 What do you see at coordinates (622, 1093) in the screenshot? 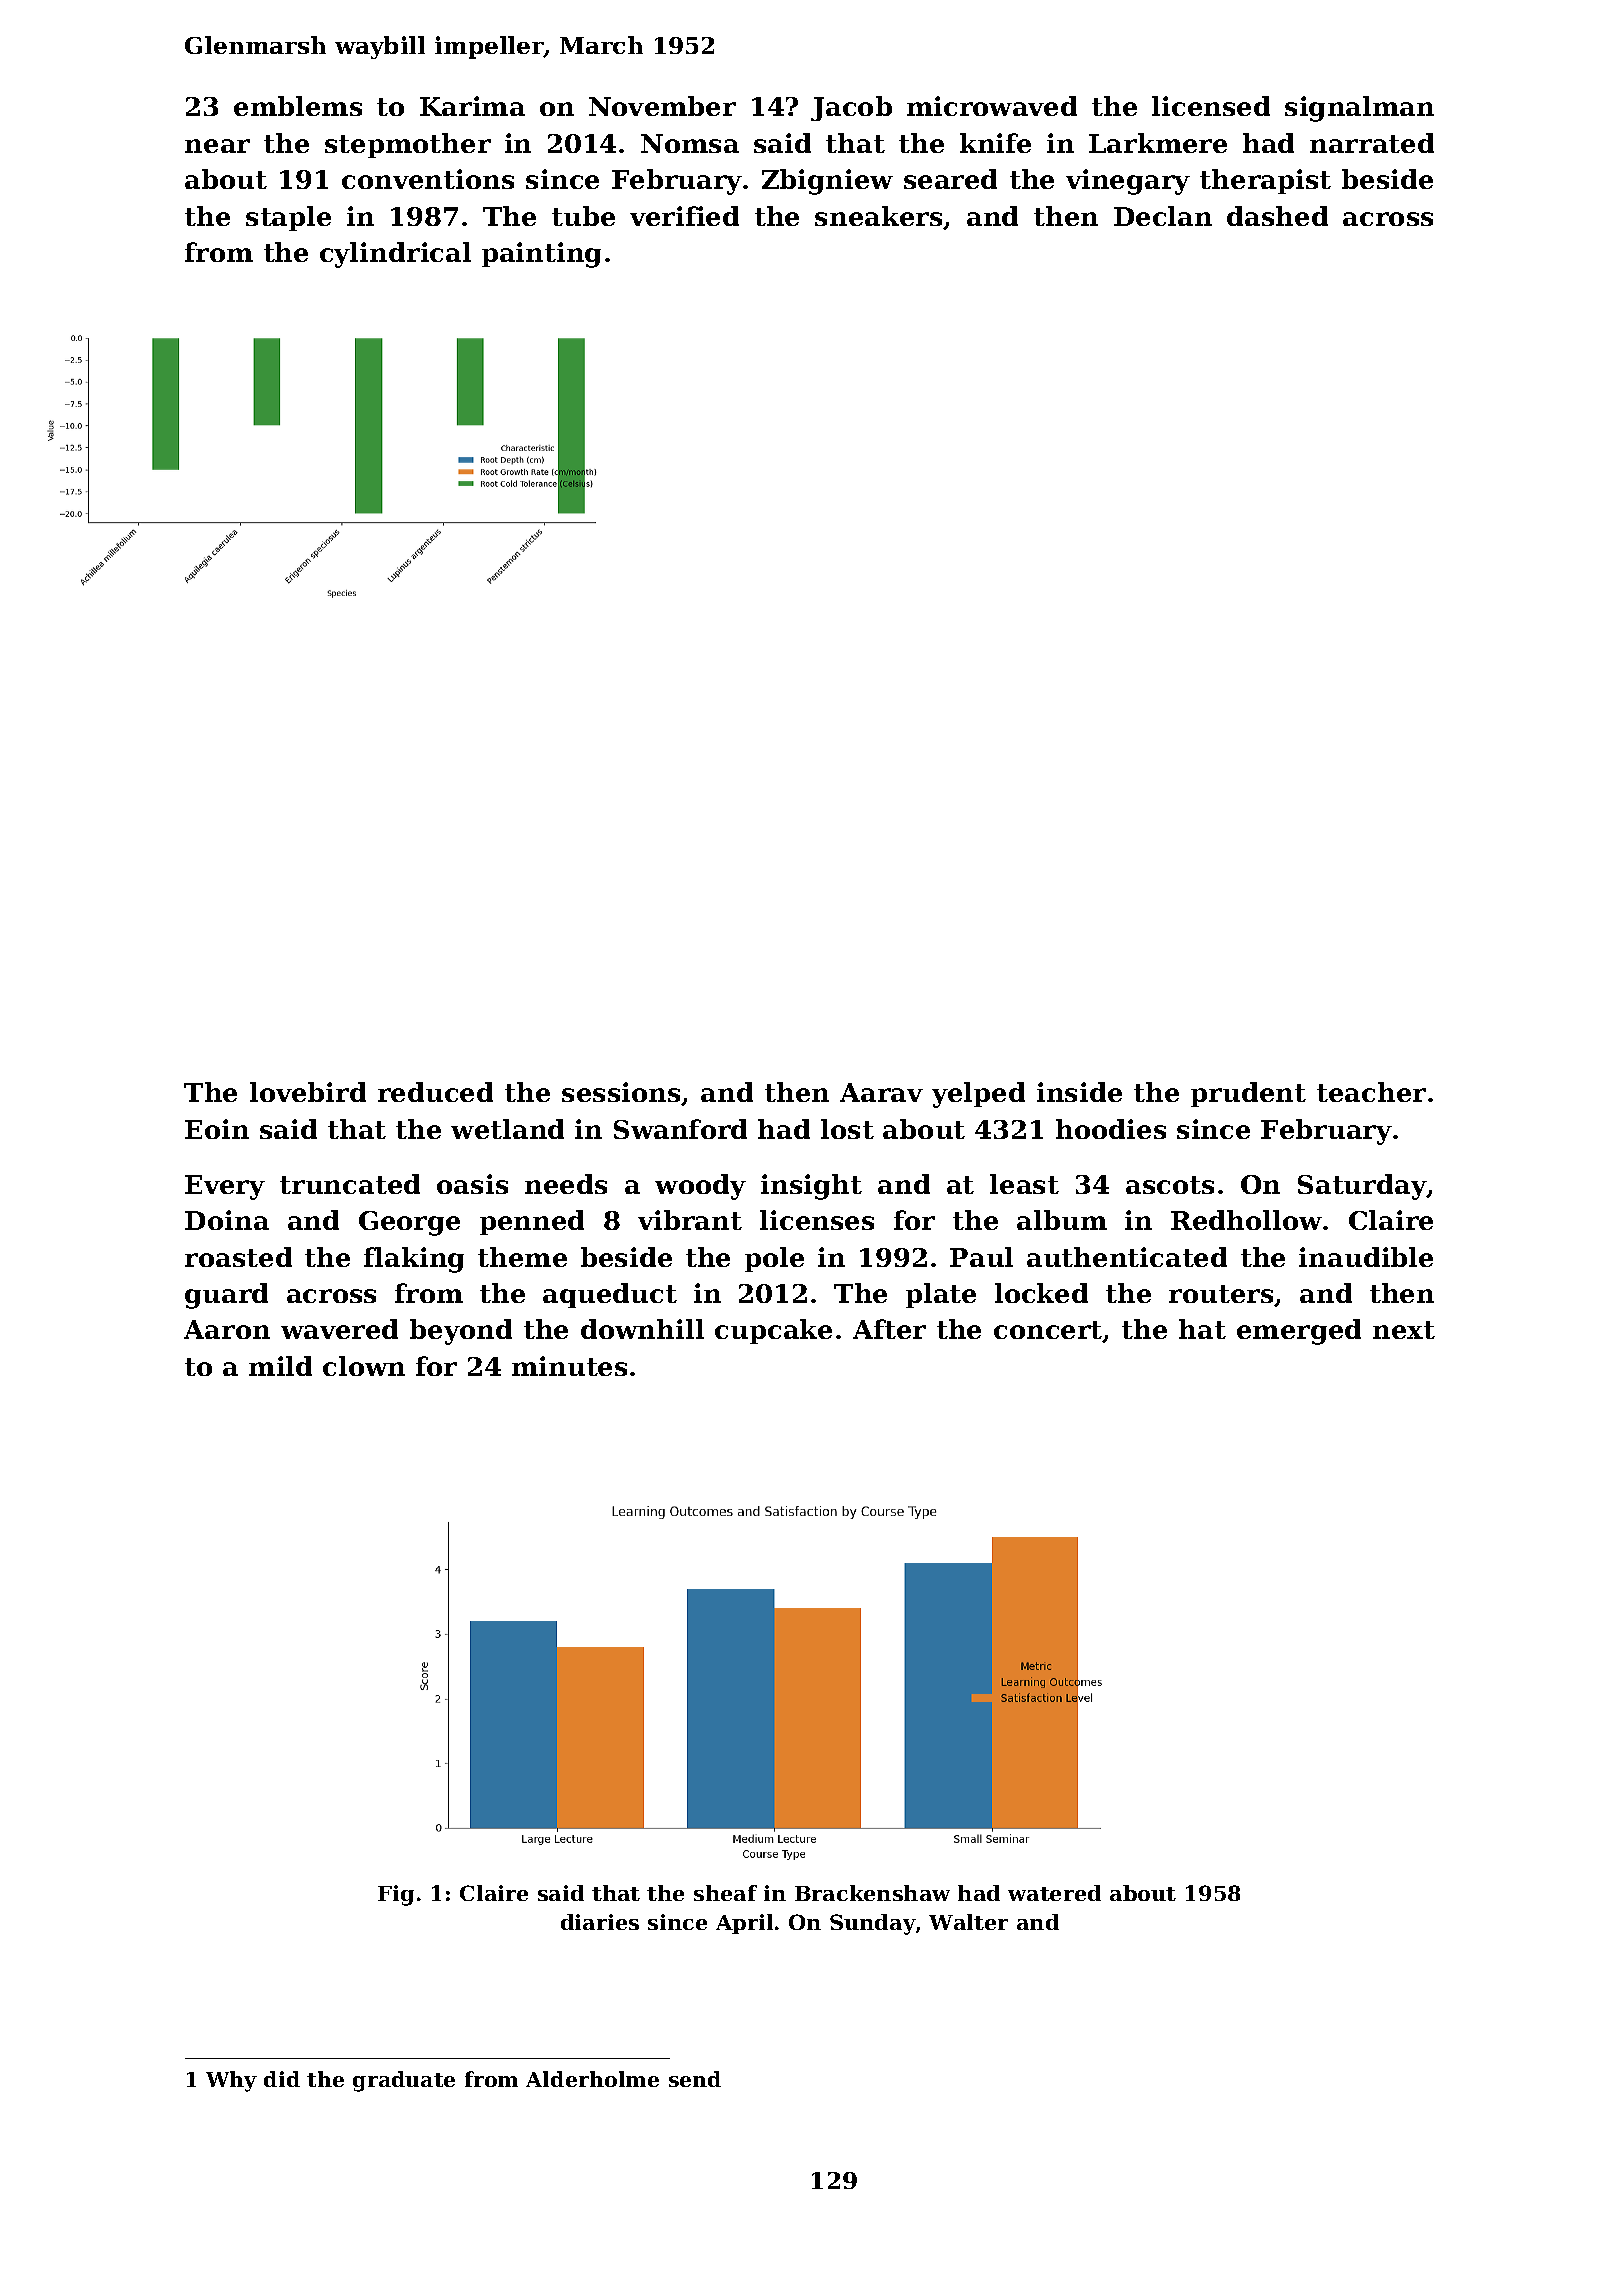
I see `sessions` at bounding box center [622, 1093].
